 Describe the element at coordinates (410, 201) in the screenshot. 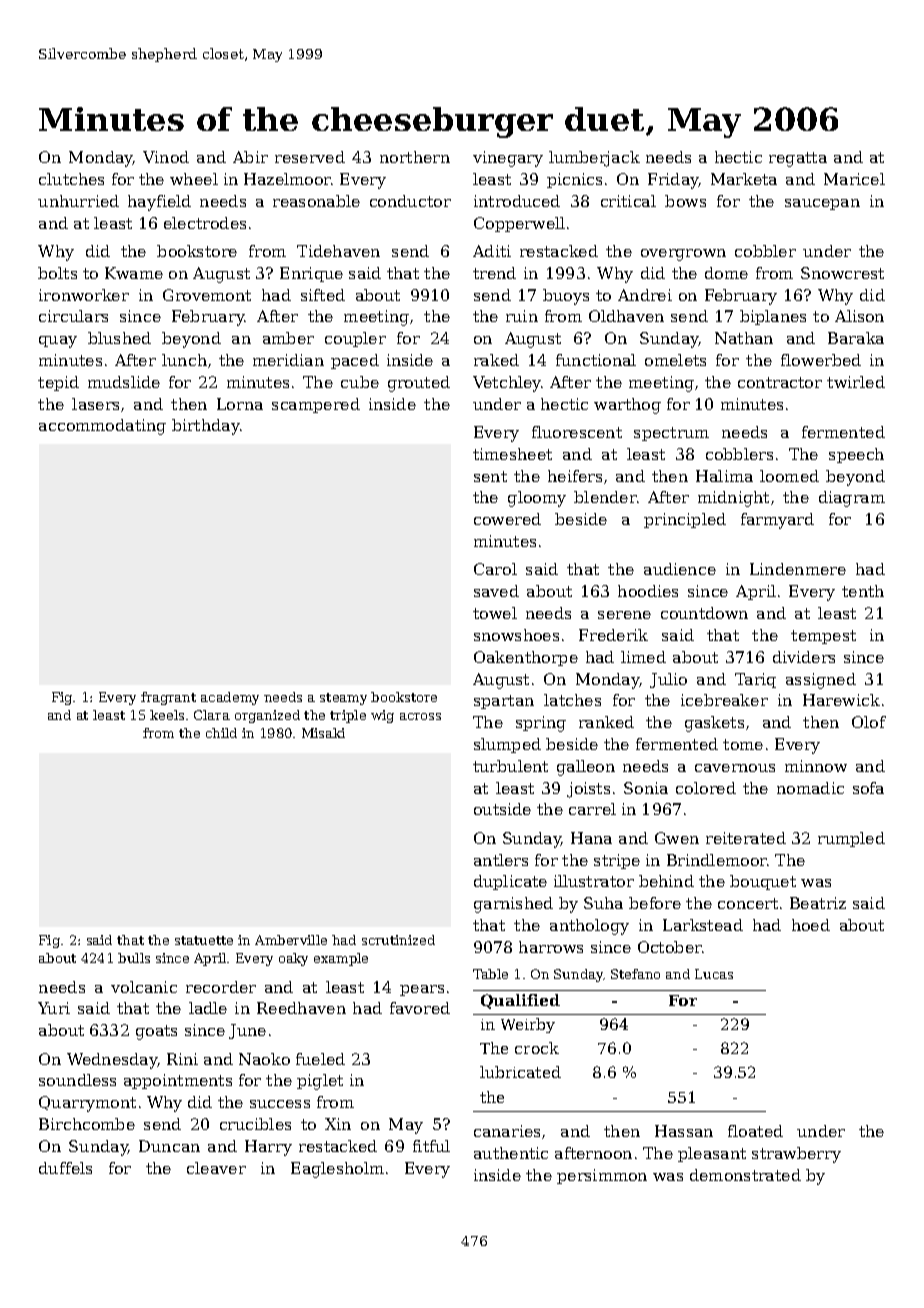

I see `conductor` at that location.
